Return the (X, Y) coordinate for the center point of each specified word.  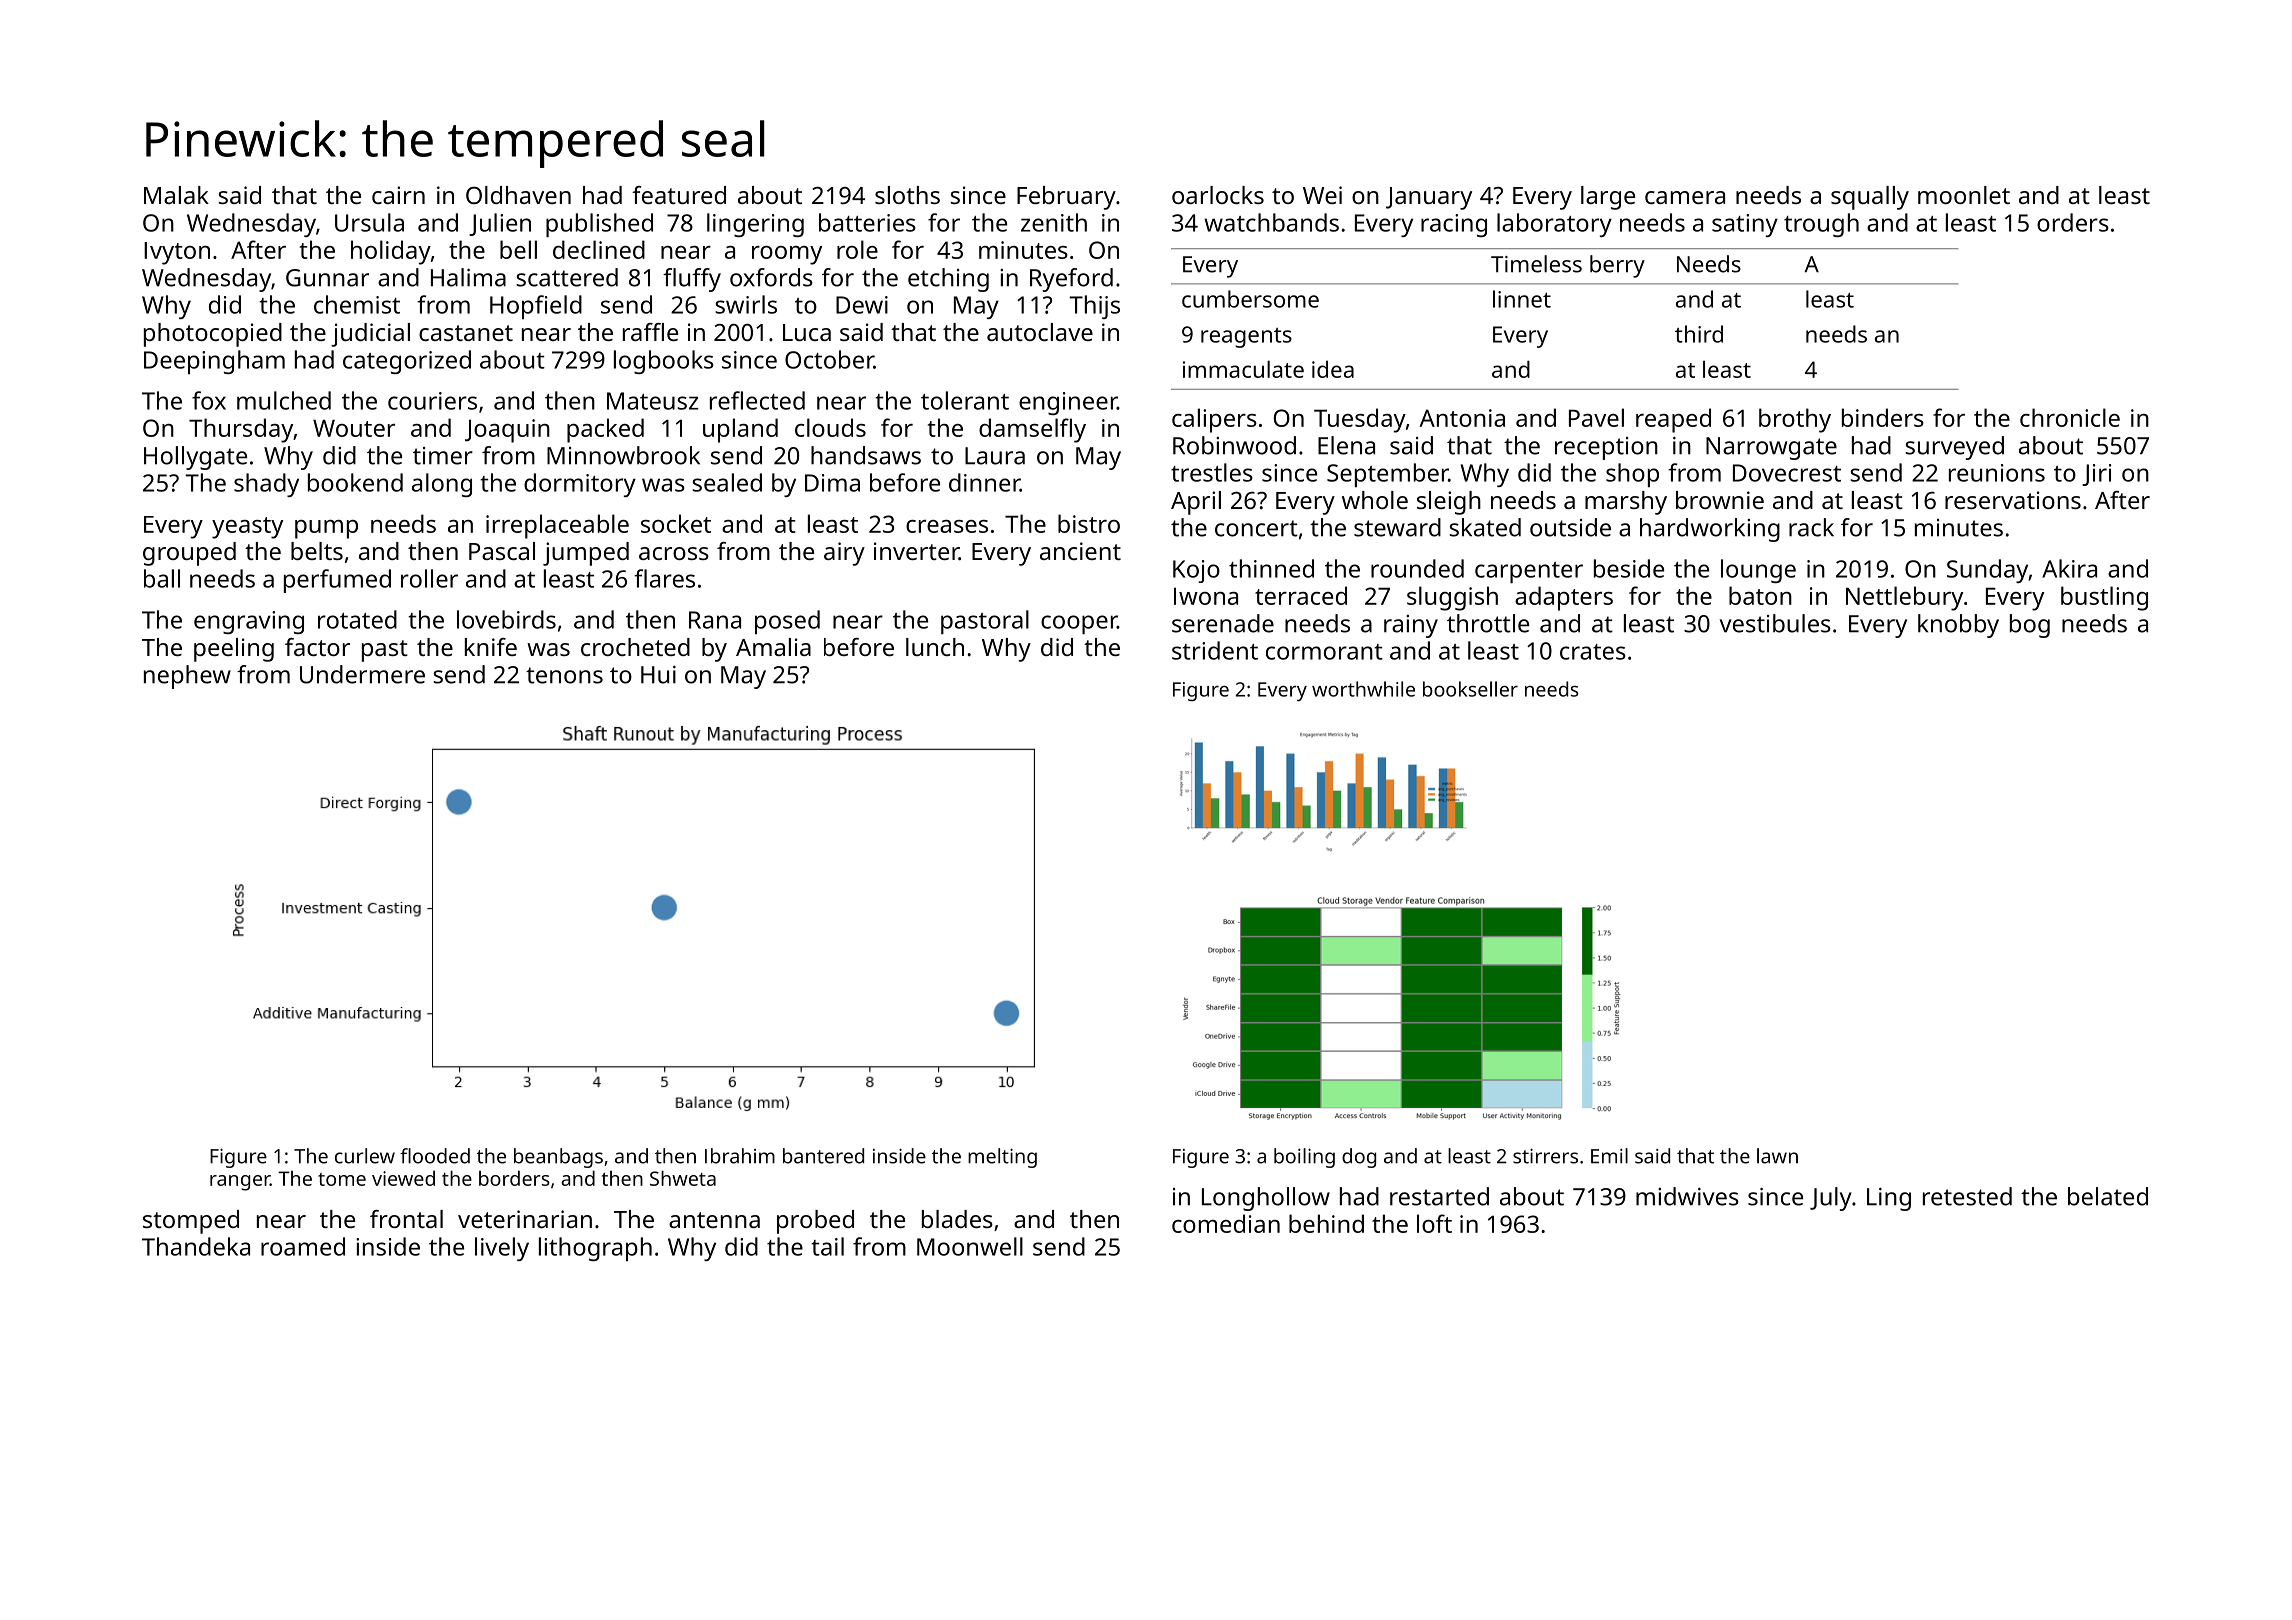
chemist (357, 304)
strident (1215, 650)
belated (2108, 1196)
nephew (187, 677)
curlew (365, 1156)
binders (1883, 417)
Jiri (2097, 475)
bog (2030, 626)
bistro (1089, 523)
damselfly (1032, 430)
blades (957, 1219)
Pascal (502, 551)
